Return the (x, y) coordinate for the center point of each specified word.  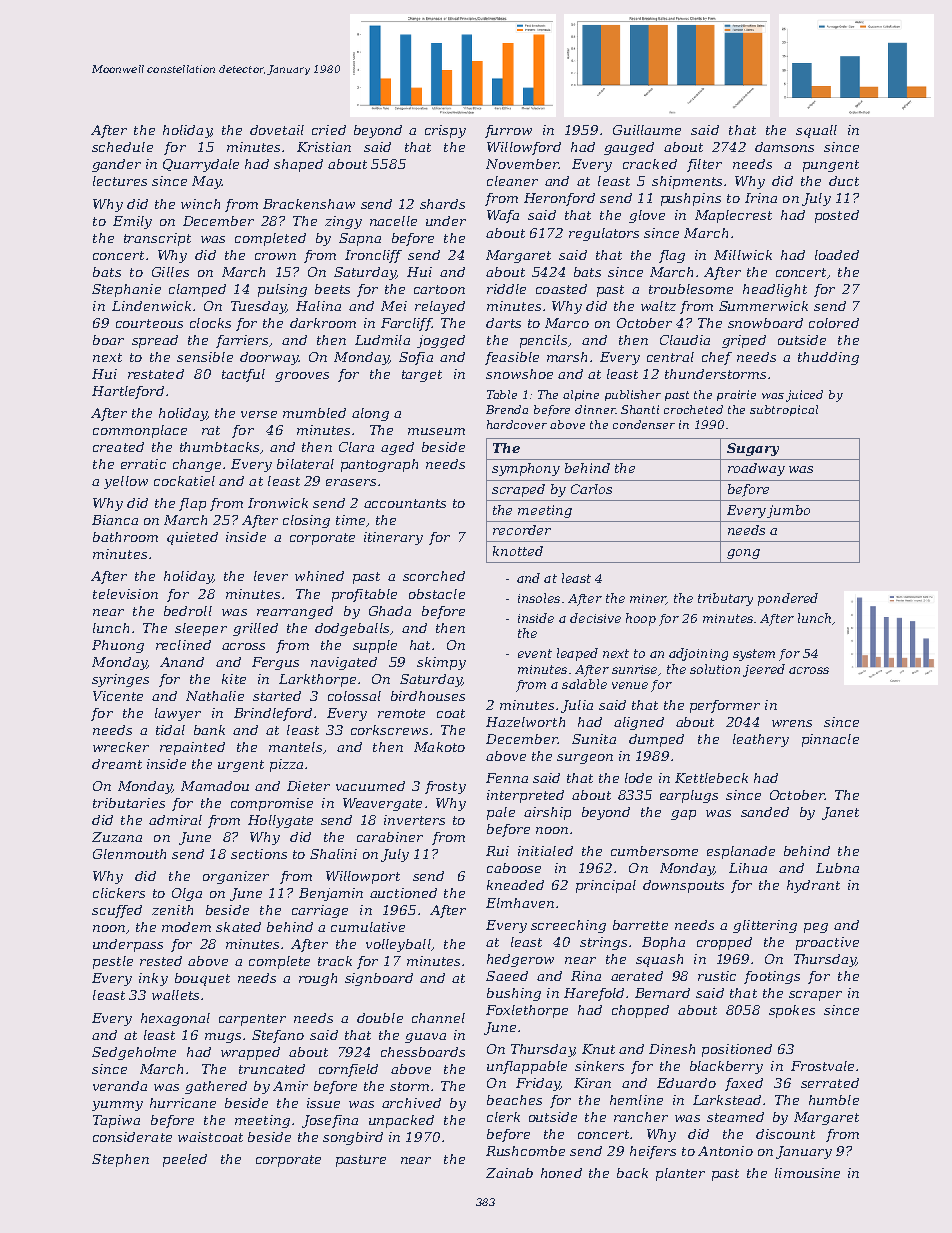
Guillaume (647, 130)
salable (584, 684)
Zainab (509, 1173)
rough (318, 979)
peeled (185, 1160)
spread (155, 341)
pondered (788, 599)
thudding (828, 358)
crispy (445, 131)
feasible (512, 358)
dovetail (277, 130)
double (380, 1018)
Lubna (837, 868)
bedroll (188, 611)
